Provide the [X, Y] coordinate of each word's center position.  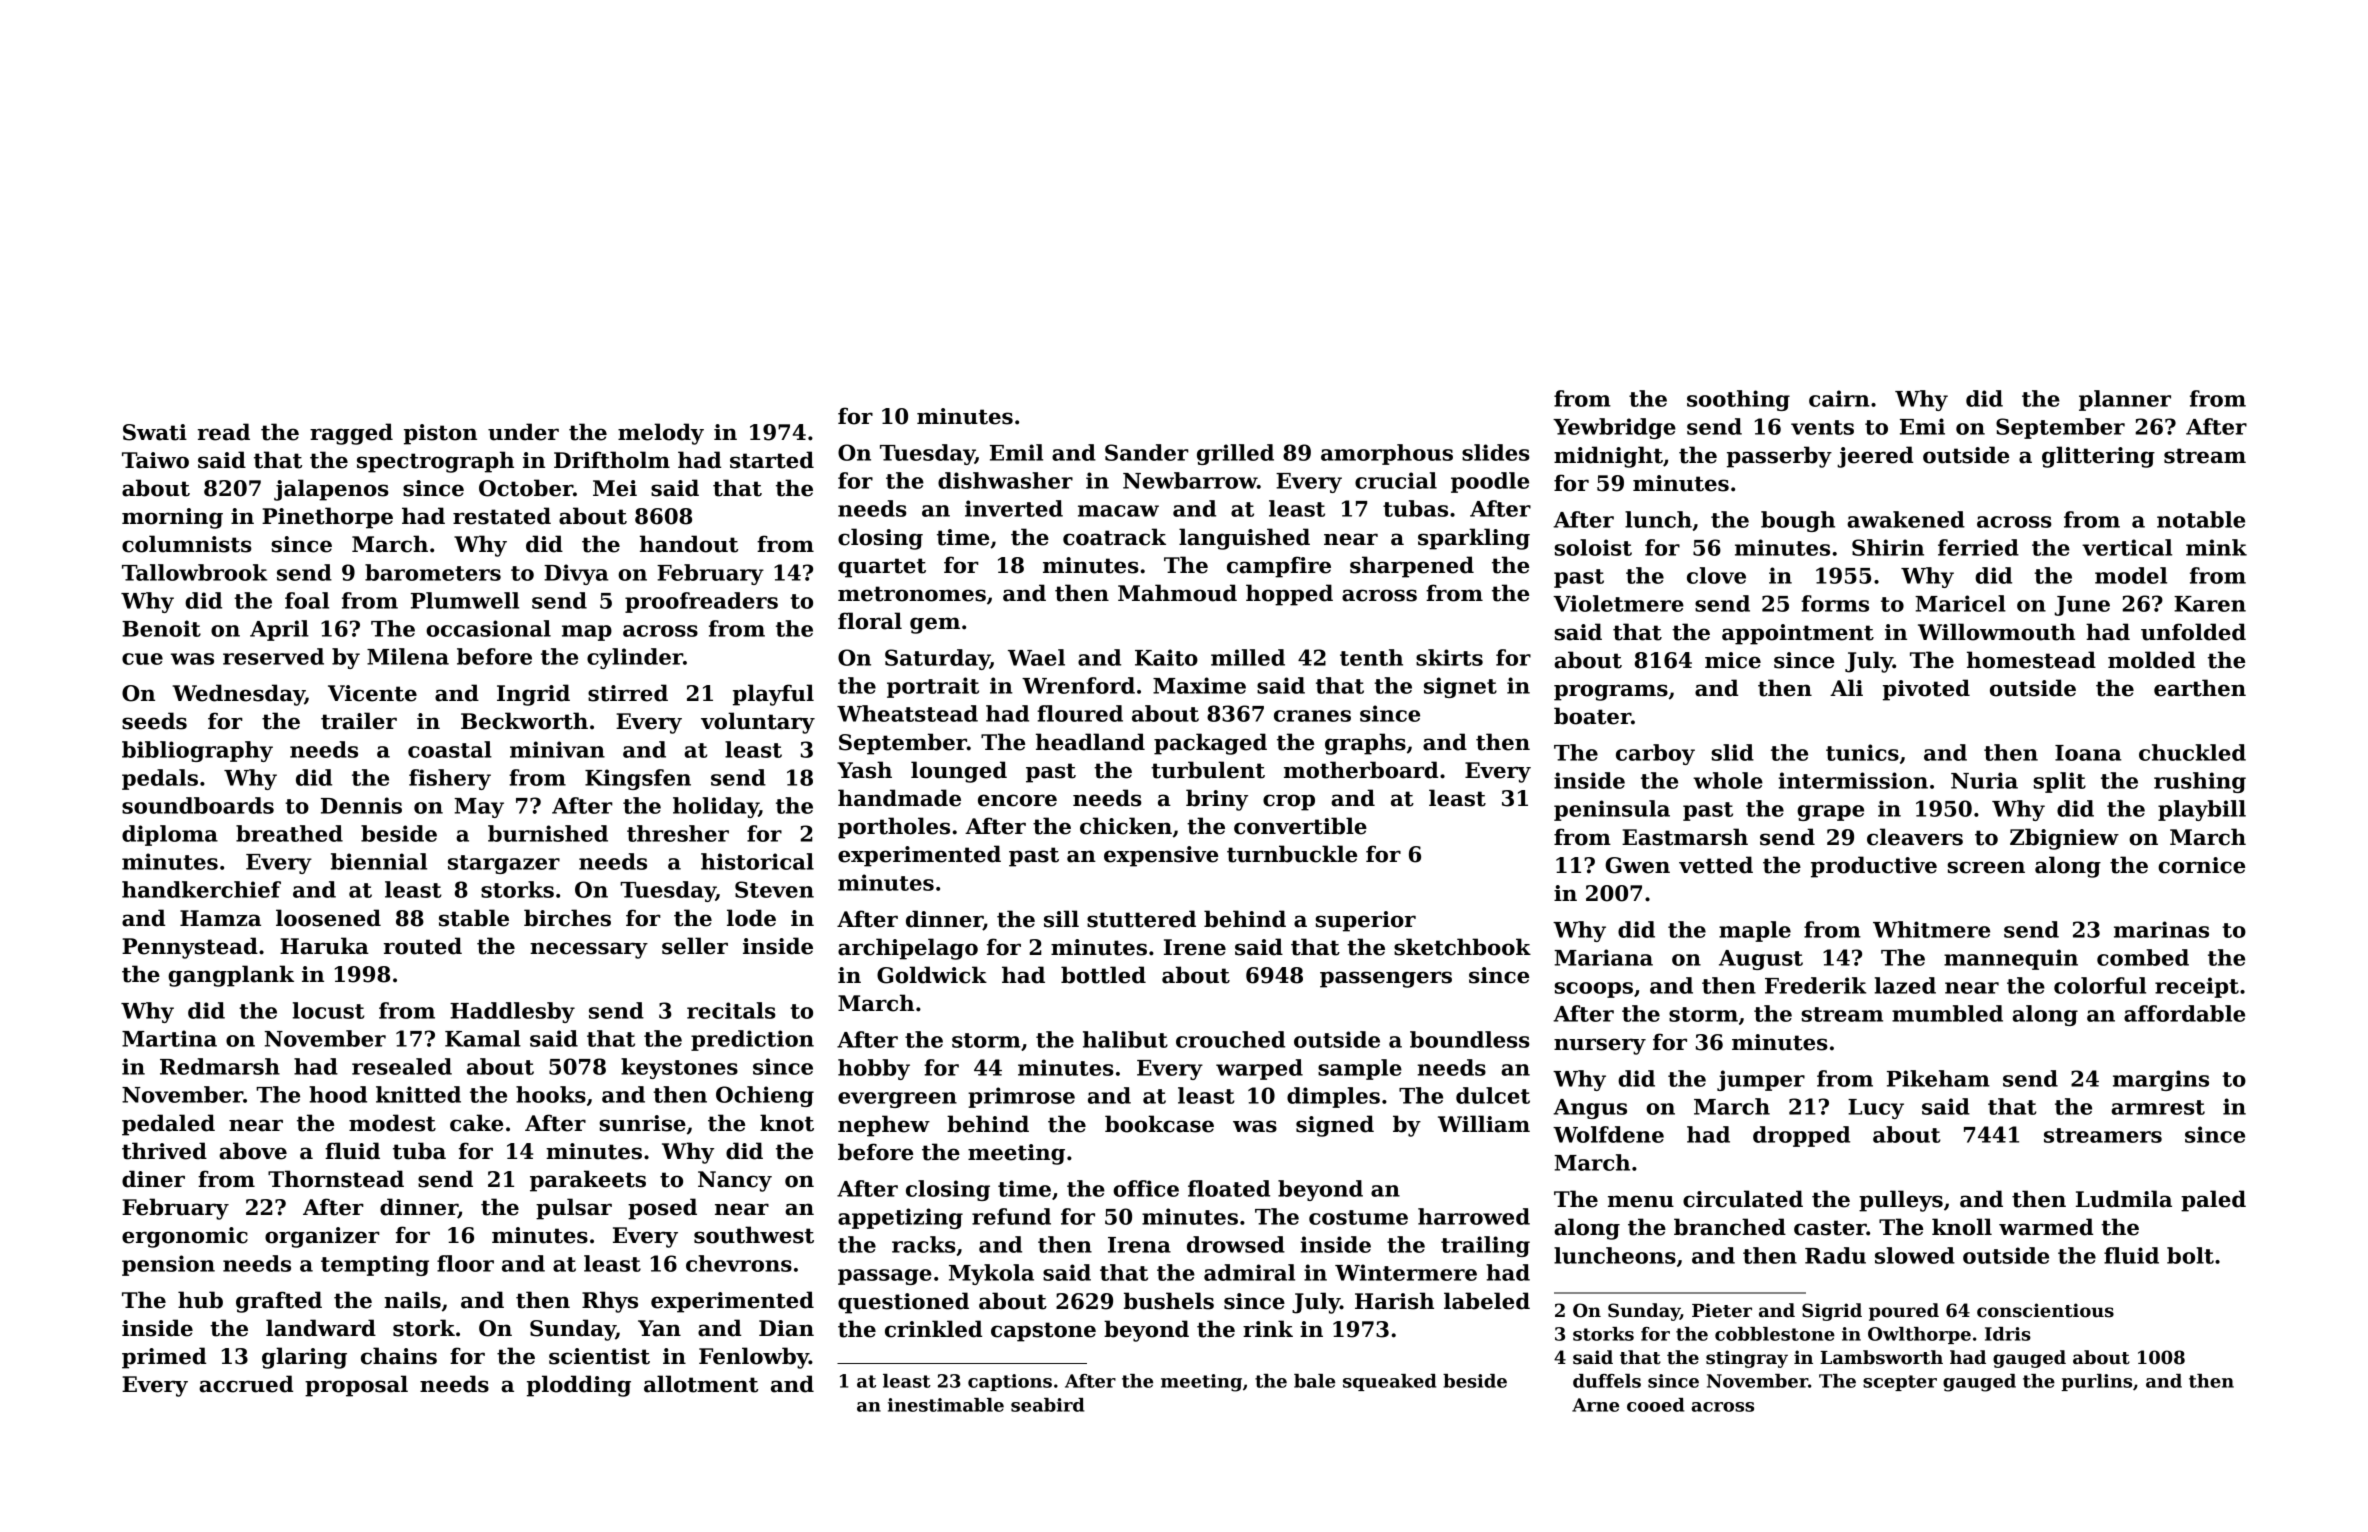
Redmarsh [220, 1066]
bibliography [197, 751]
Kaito [1166, 657]
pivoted [1926, 690]
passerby [1779, 457]
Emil [1016, 452]
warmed [2046, 1227]
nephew [884, 1126]
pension [168, 1265]
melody [661, 434]
